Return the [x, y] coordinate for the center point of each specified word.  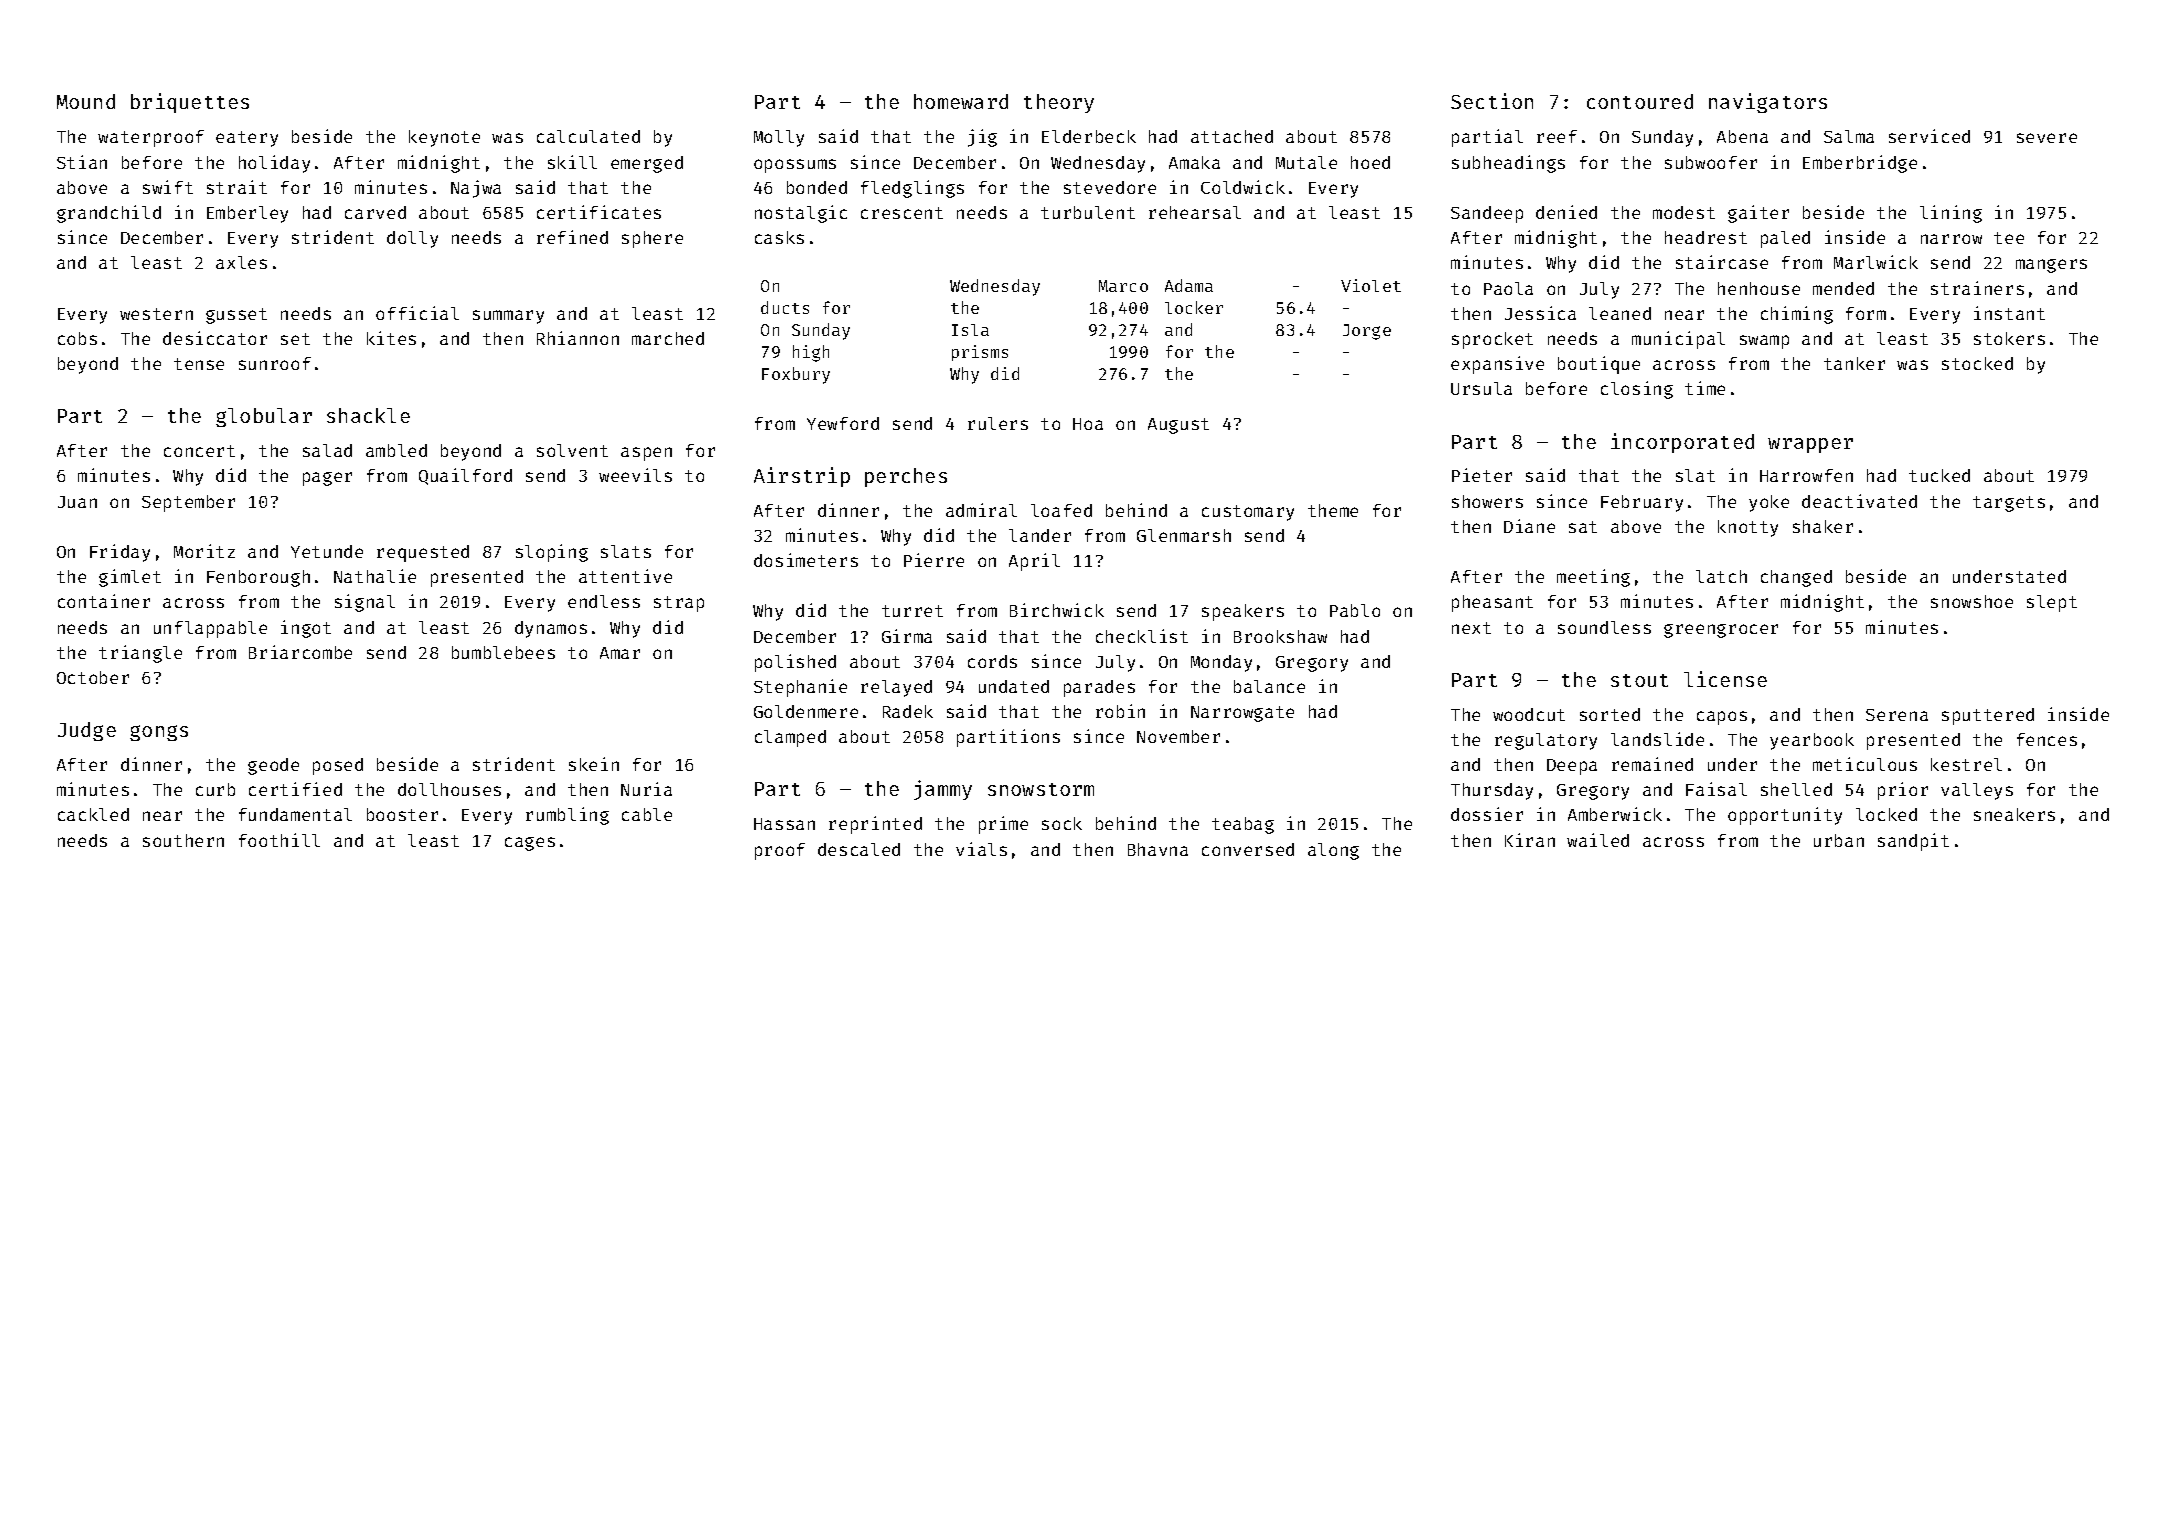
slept [2052, 603]
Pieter [1482, 475]
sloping [552, 553]
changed [1796, 578]
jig [982, 138]
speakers [1243, 612]
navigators [1768, 103]
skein [594, 764]
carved [375, 212]
